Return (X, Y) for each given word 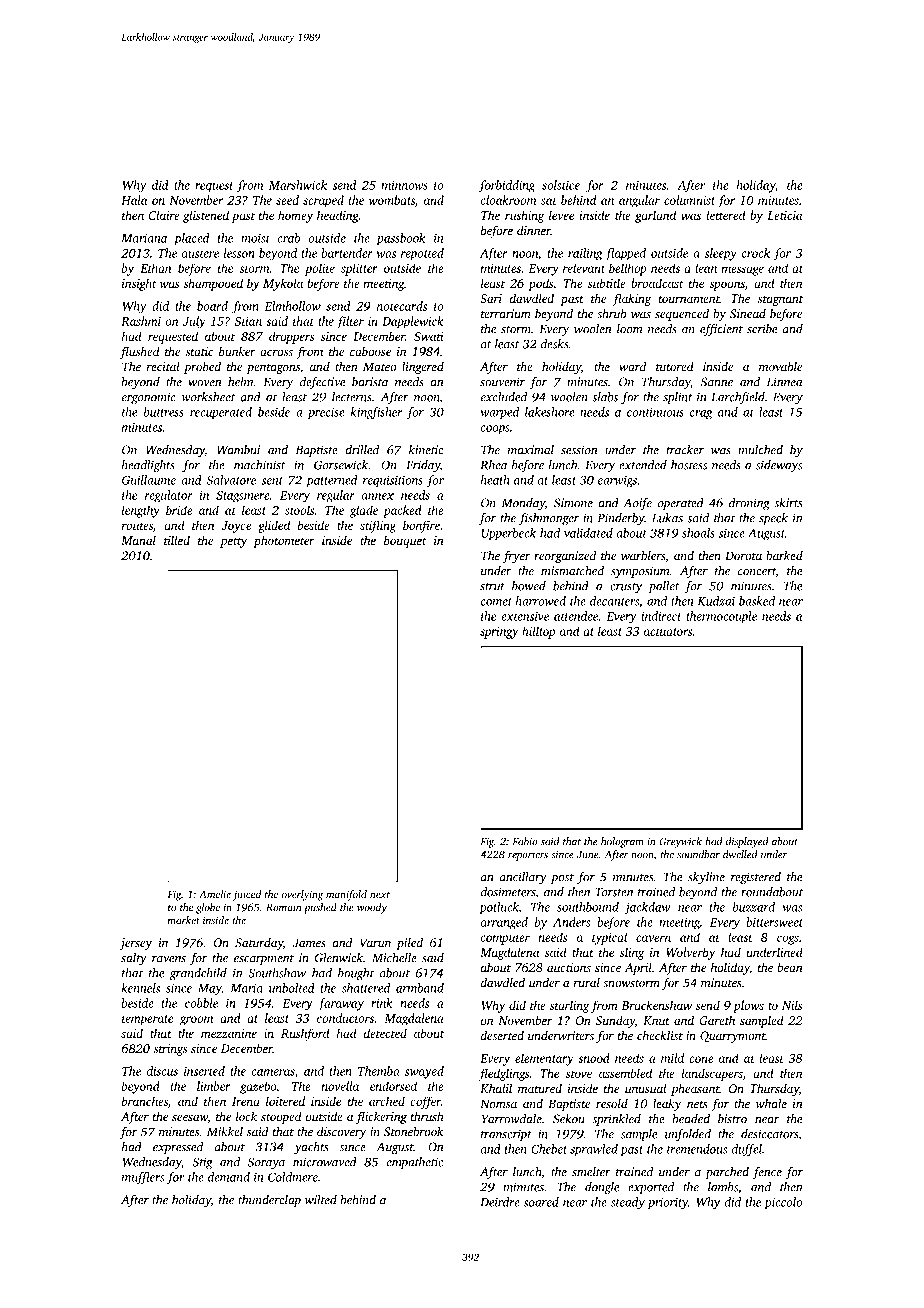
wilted (321, 1200)
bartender (347, 253)
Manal (138, 540)
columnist (689, 200)
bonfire (421, 526)
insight (139, 284)
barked (784, 555)
